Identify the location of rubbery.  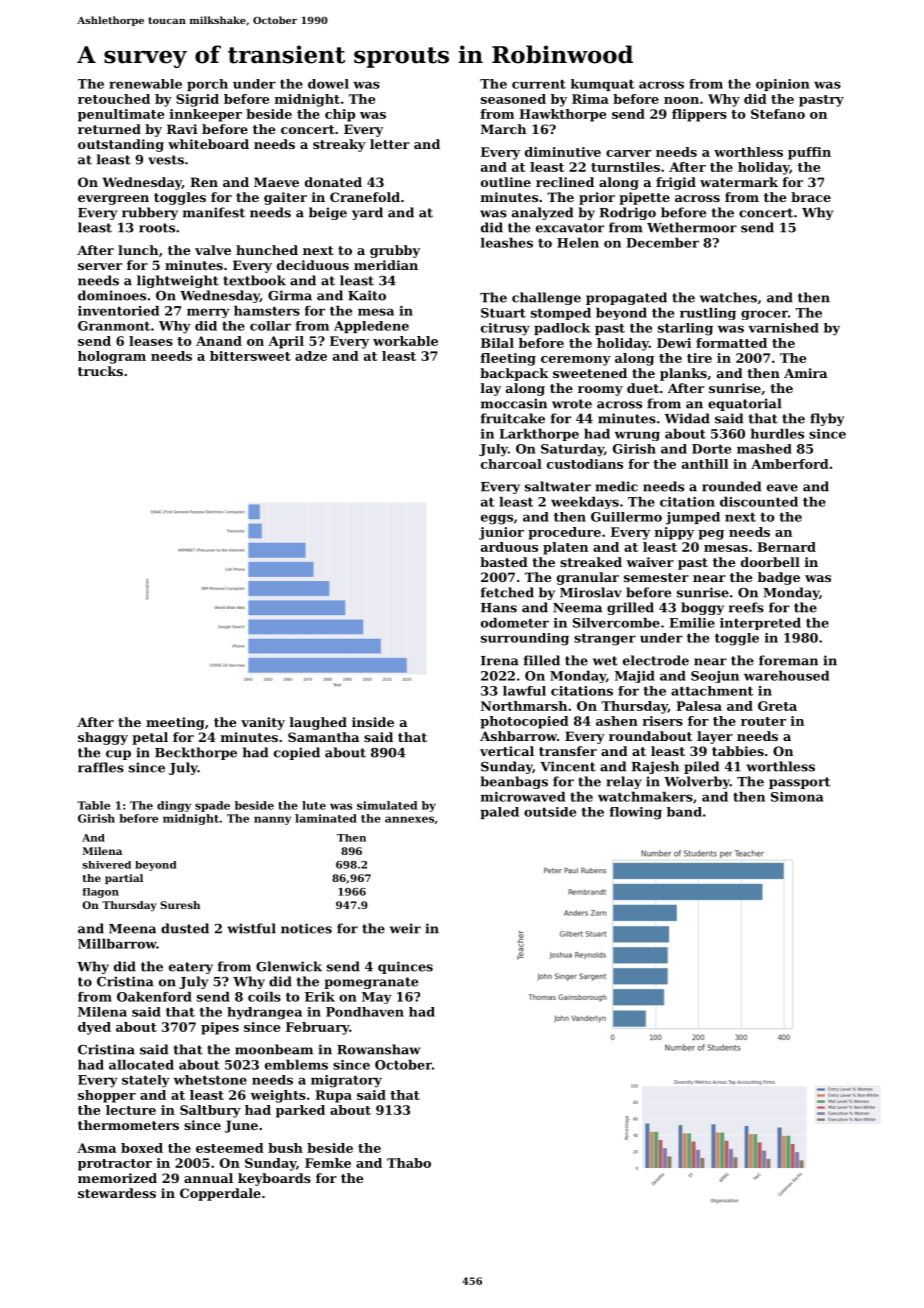
(150, 213).
